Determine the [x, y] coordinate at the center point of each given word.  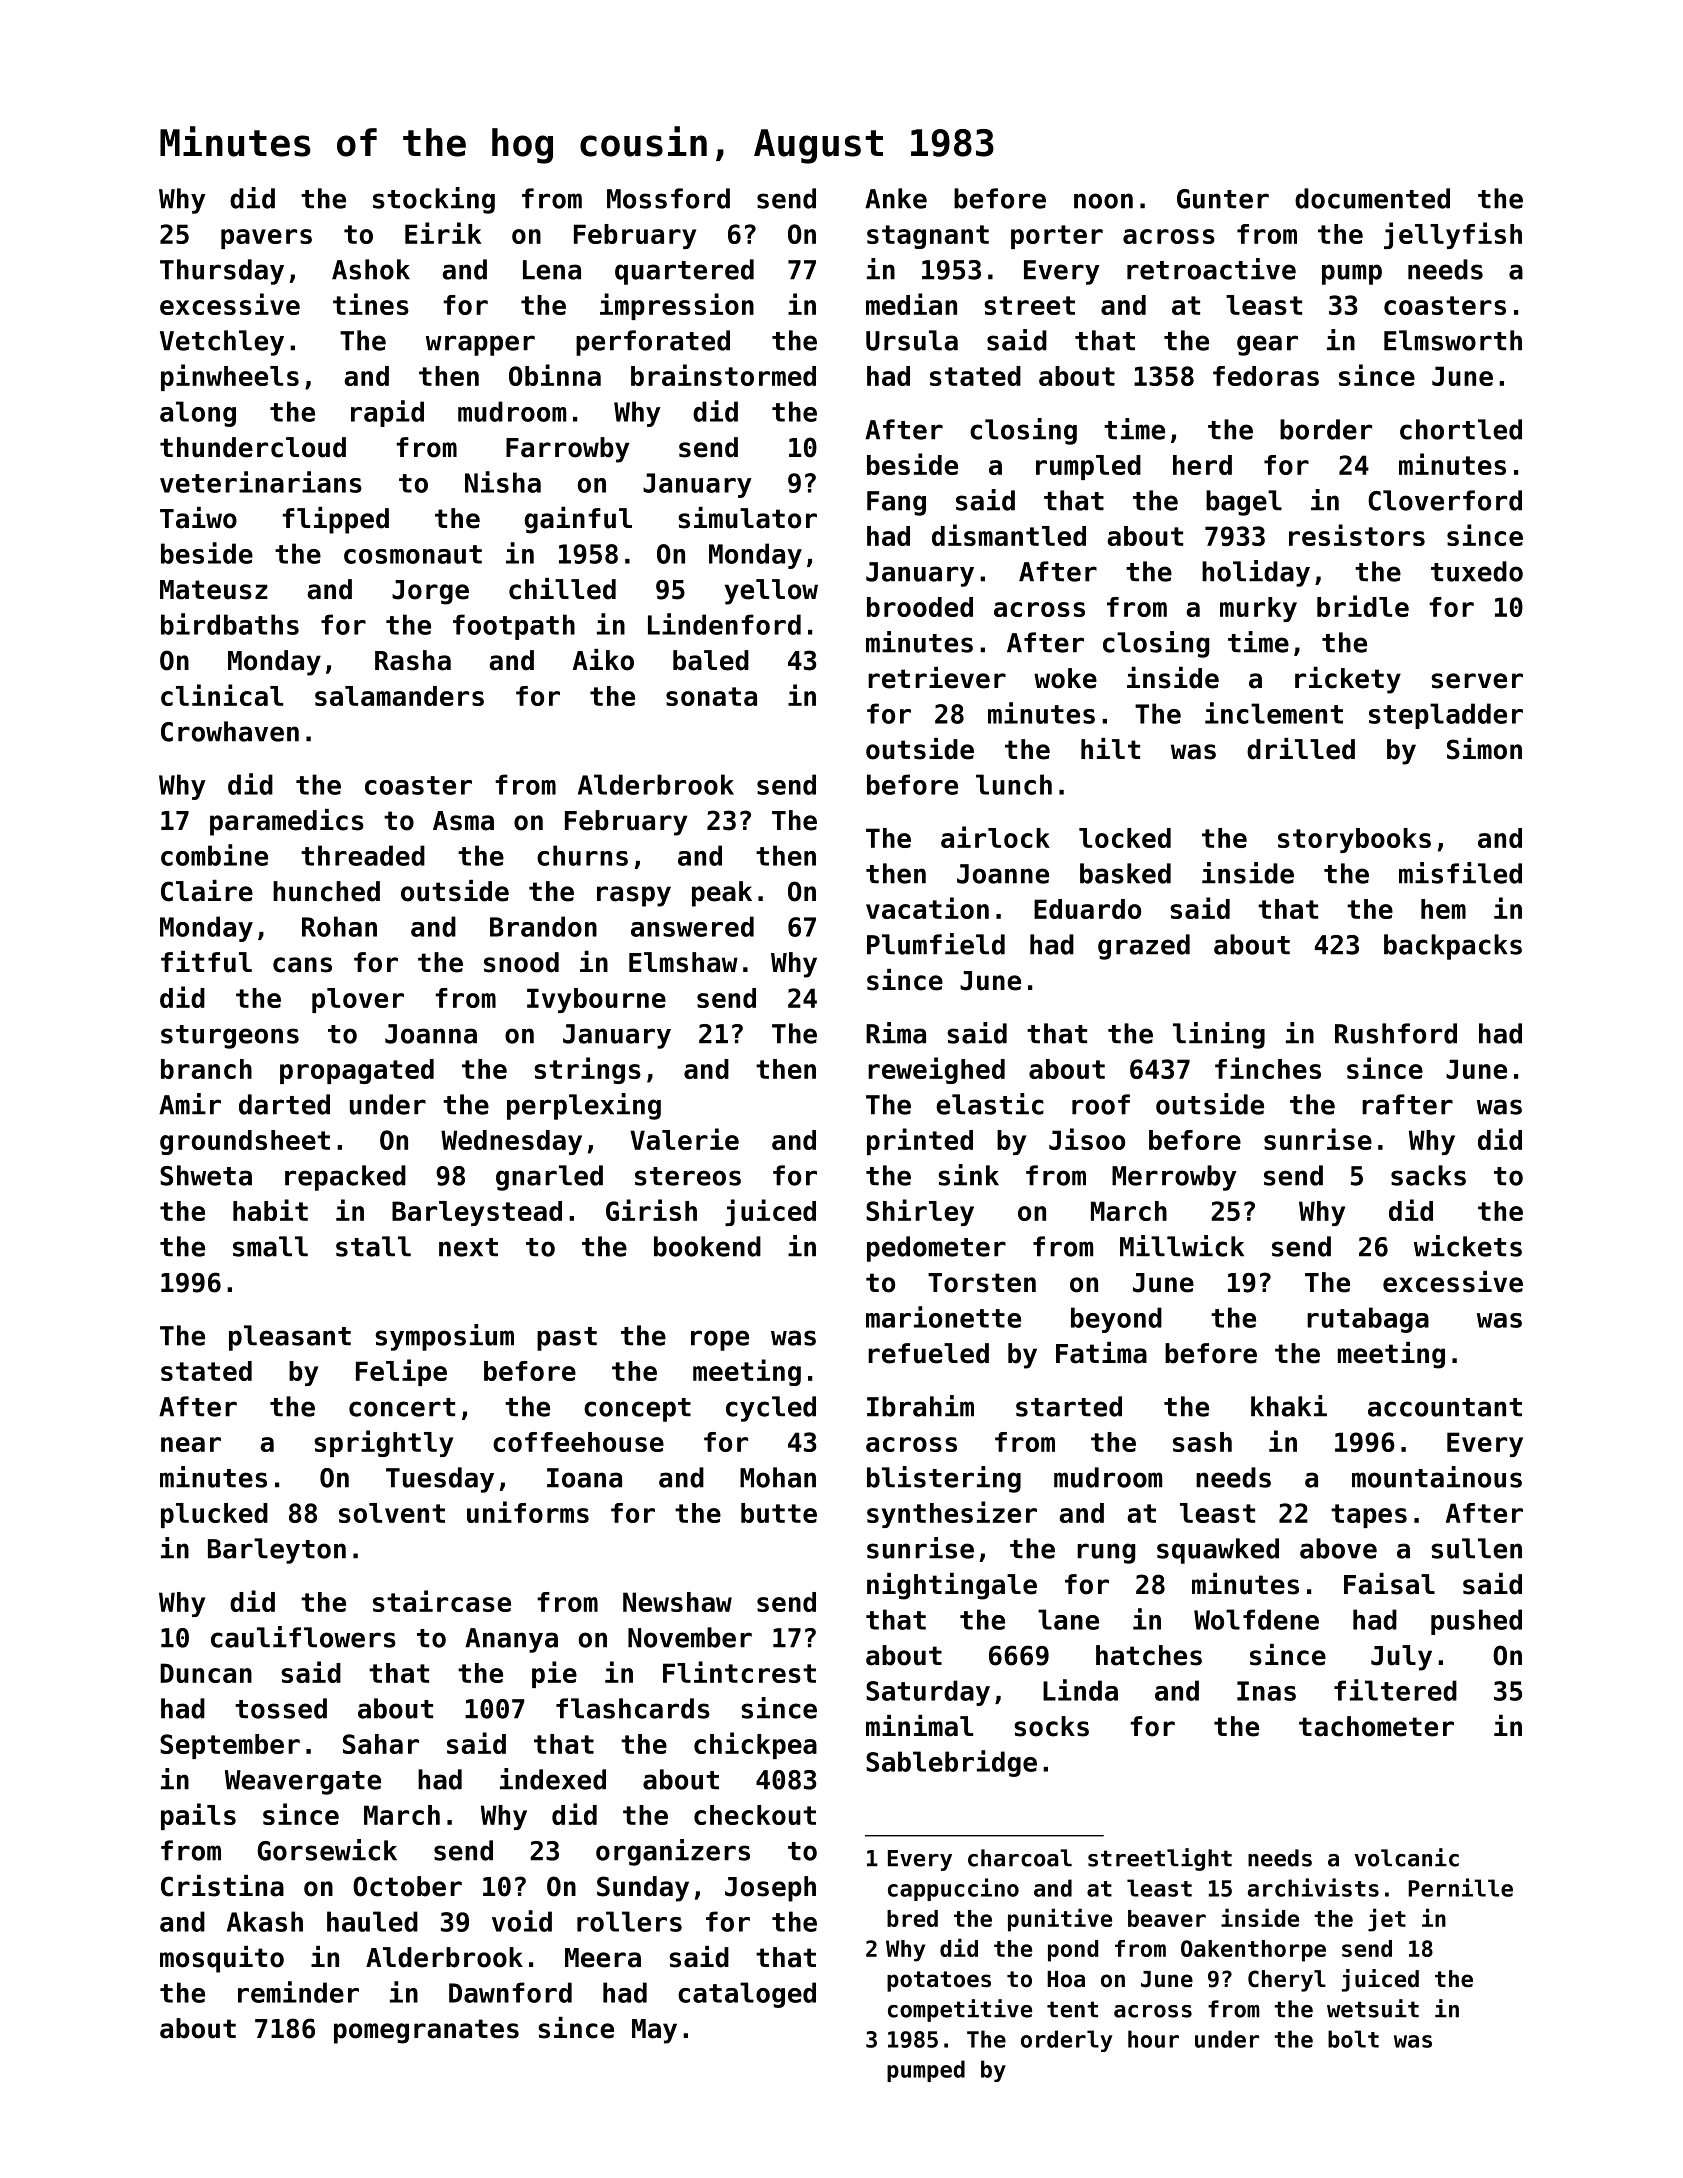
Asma [463, 821]
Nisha [503, 482]
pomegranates [426, 2031]
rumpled [1088, 467]
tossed [281, 1708]
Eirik [443, 233]
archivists [1313, 1887]
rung [1106, 1553]
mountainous [1437, 1477]
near [191, 1444]
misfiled [1460, 873]
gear [1267, 345]
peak [722, 894]
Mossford [668, 198]
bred [912, 1918]
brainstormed [723, 375]
